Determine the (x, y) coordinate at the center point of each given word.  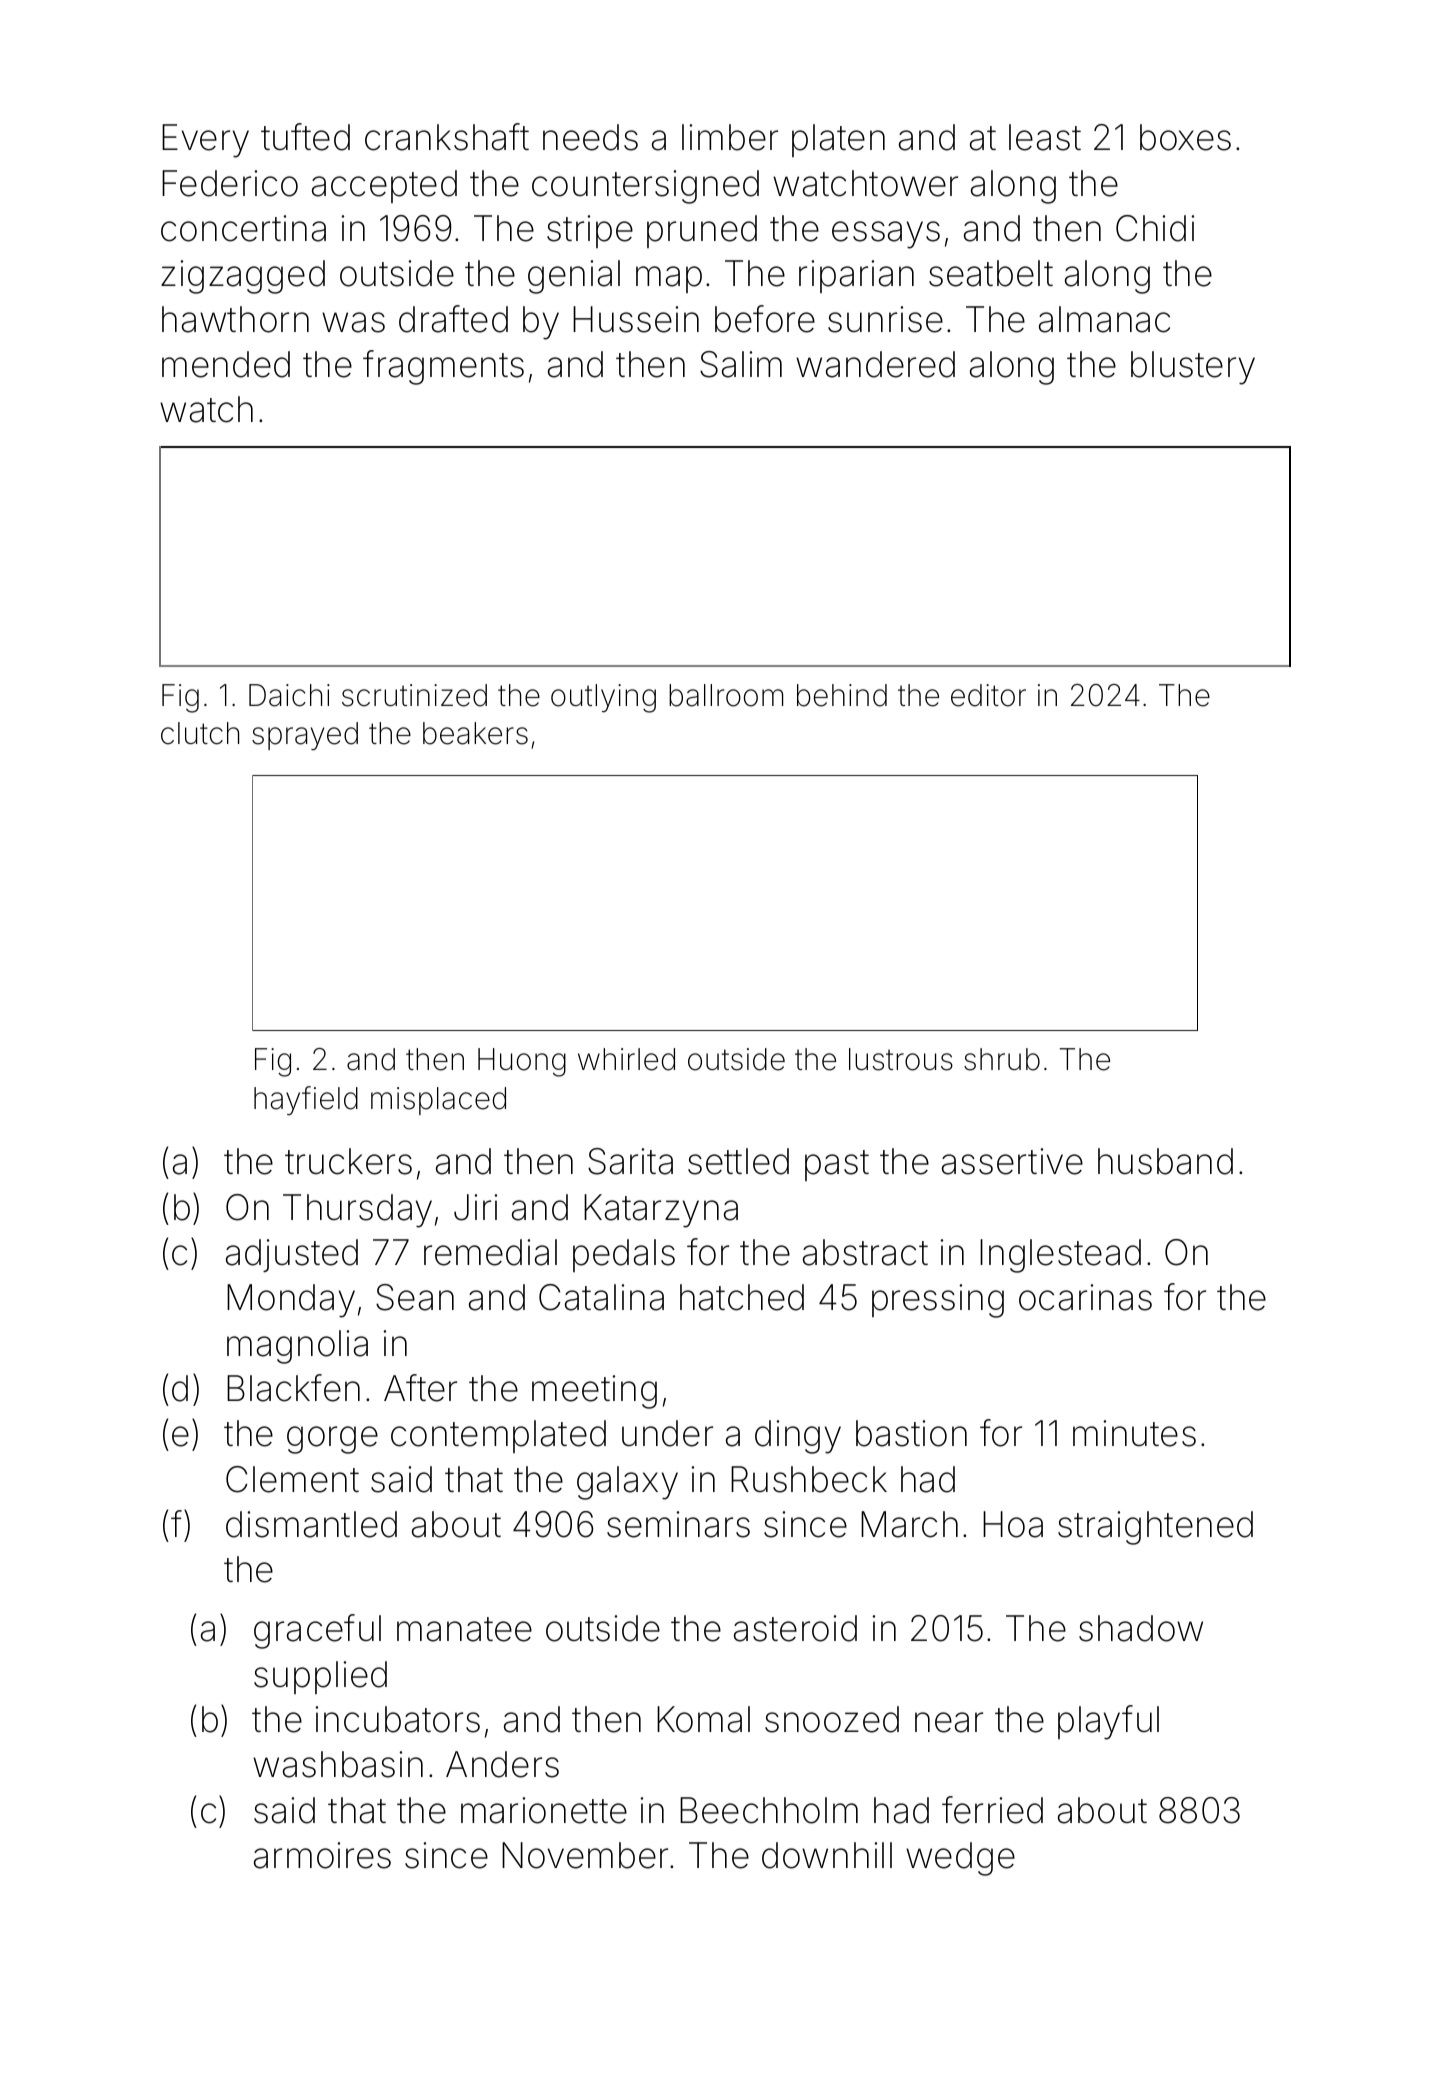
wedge (960, 1859)
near (949, 1722)
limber (730, 137)
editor (988, 695)
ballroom (726, 695)
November (585, 1855)
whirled (626, 1059)
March (909, 1524)
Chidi (1155, 228)
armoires (322, 1855)
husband (1165, 1161)
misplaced (438, 1101)
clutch (200, 733)
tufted (305, 137)
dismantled (311, 1524)
